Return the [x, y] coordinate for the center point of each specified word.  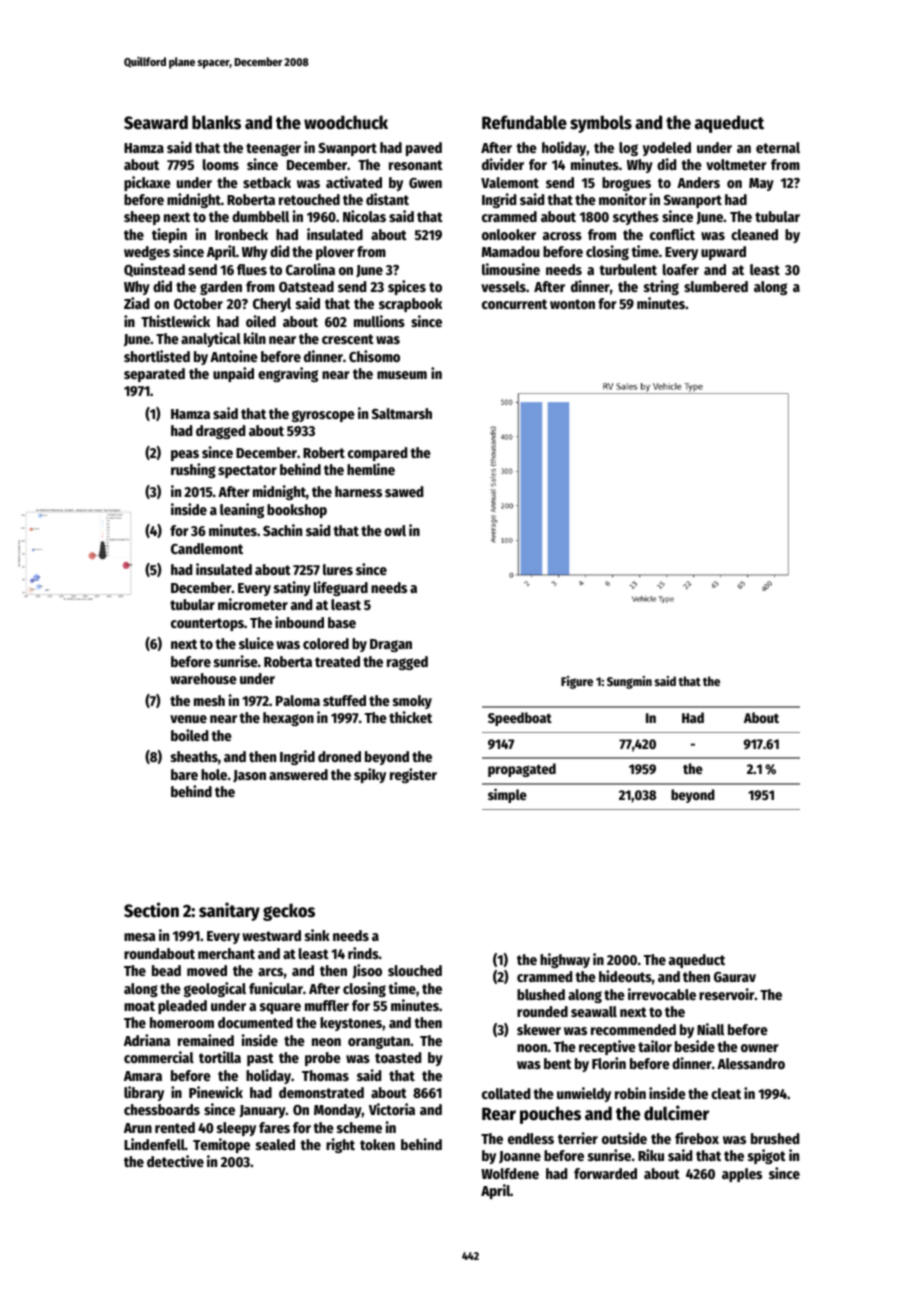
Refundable [524, 122]
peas [185, 455]
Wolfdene [510, 1173]
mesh [209, 700]
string [661, 287]
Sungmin [629, 682]
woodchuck [346, 122]
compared [377, 454]
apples [742, 1175]
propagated [522, 770]
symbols [601, 124]
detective [175, 1161]
